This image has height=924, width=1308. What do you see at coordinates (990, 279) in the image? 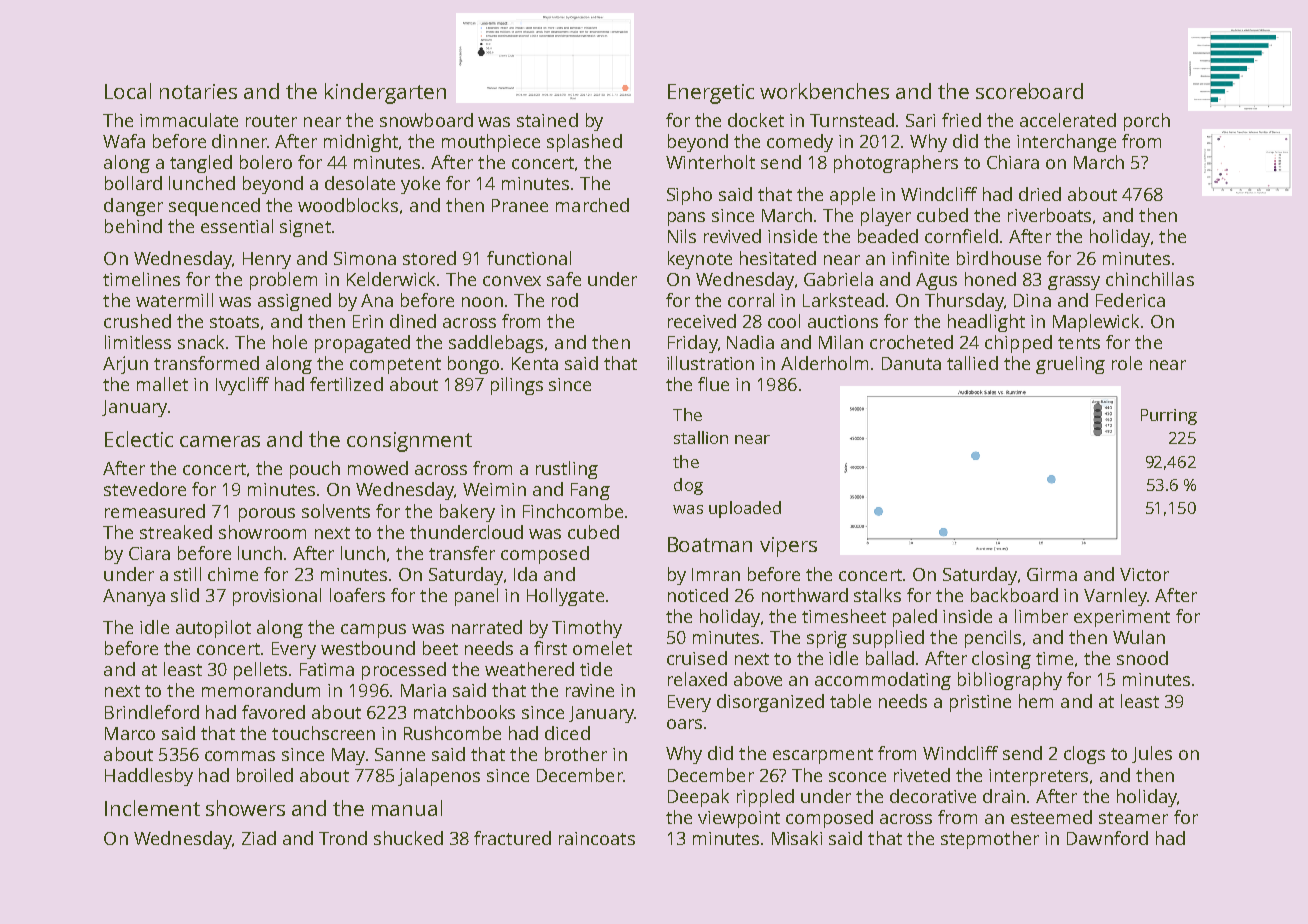
I see `honed` at bounding box center [990, 279].
